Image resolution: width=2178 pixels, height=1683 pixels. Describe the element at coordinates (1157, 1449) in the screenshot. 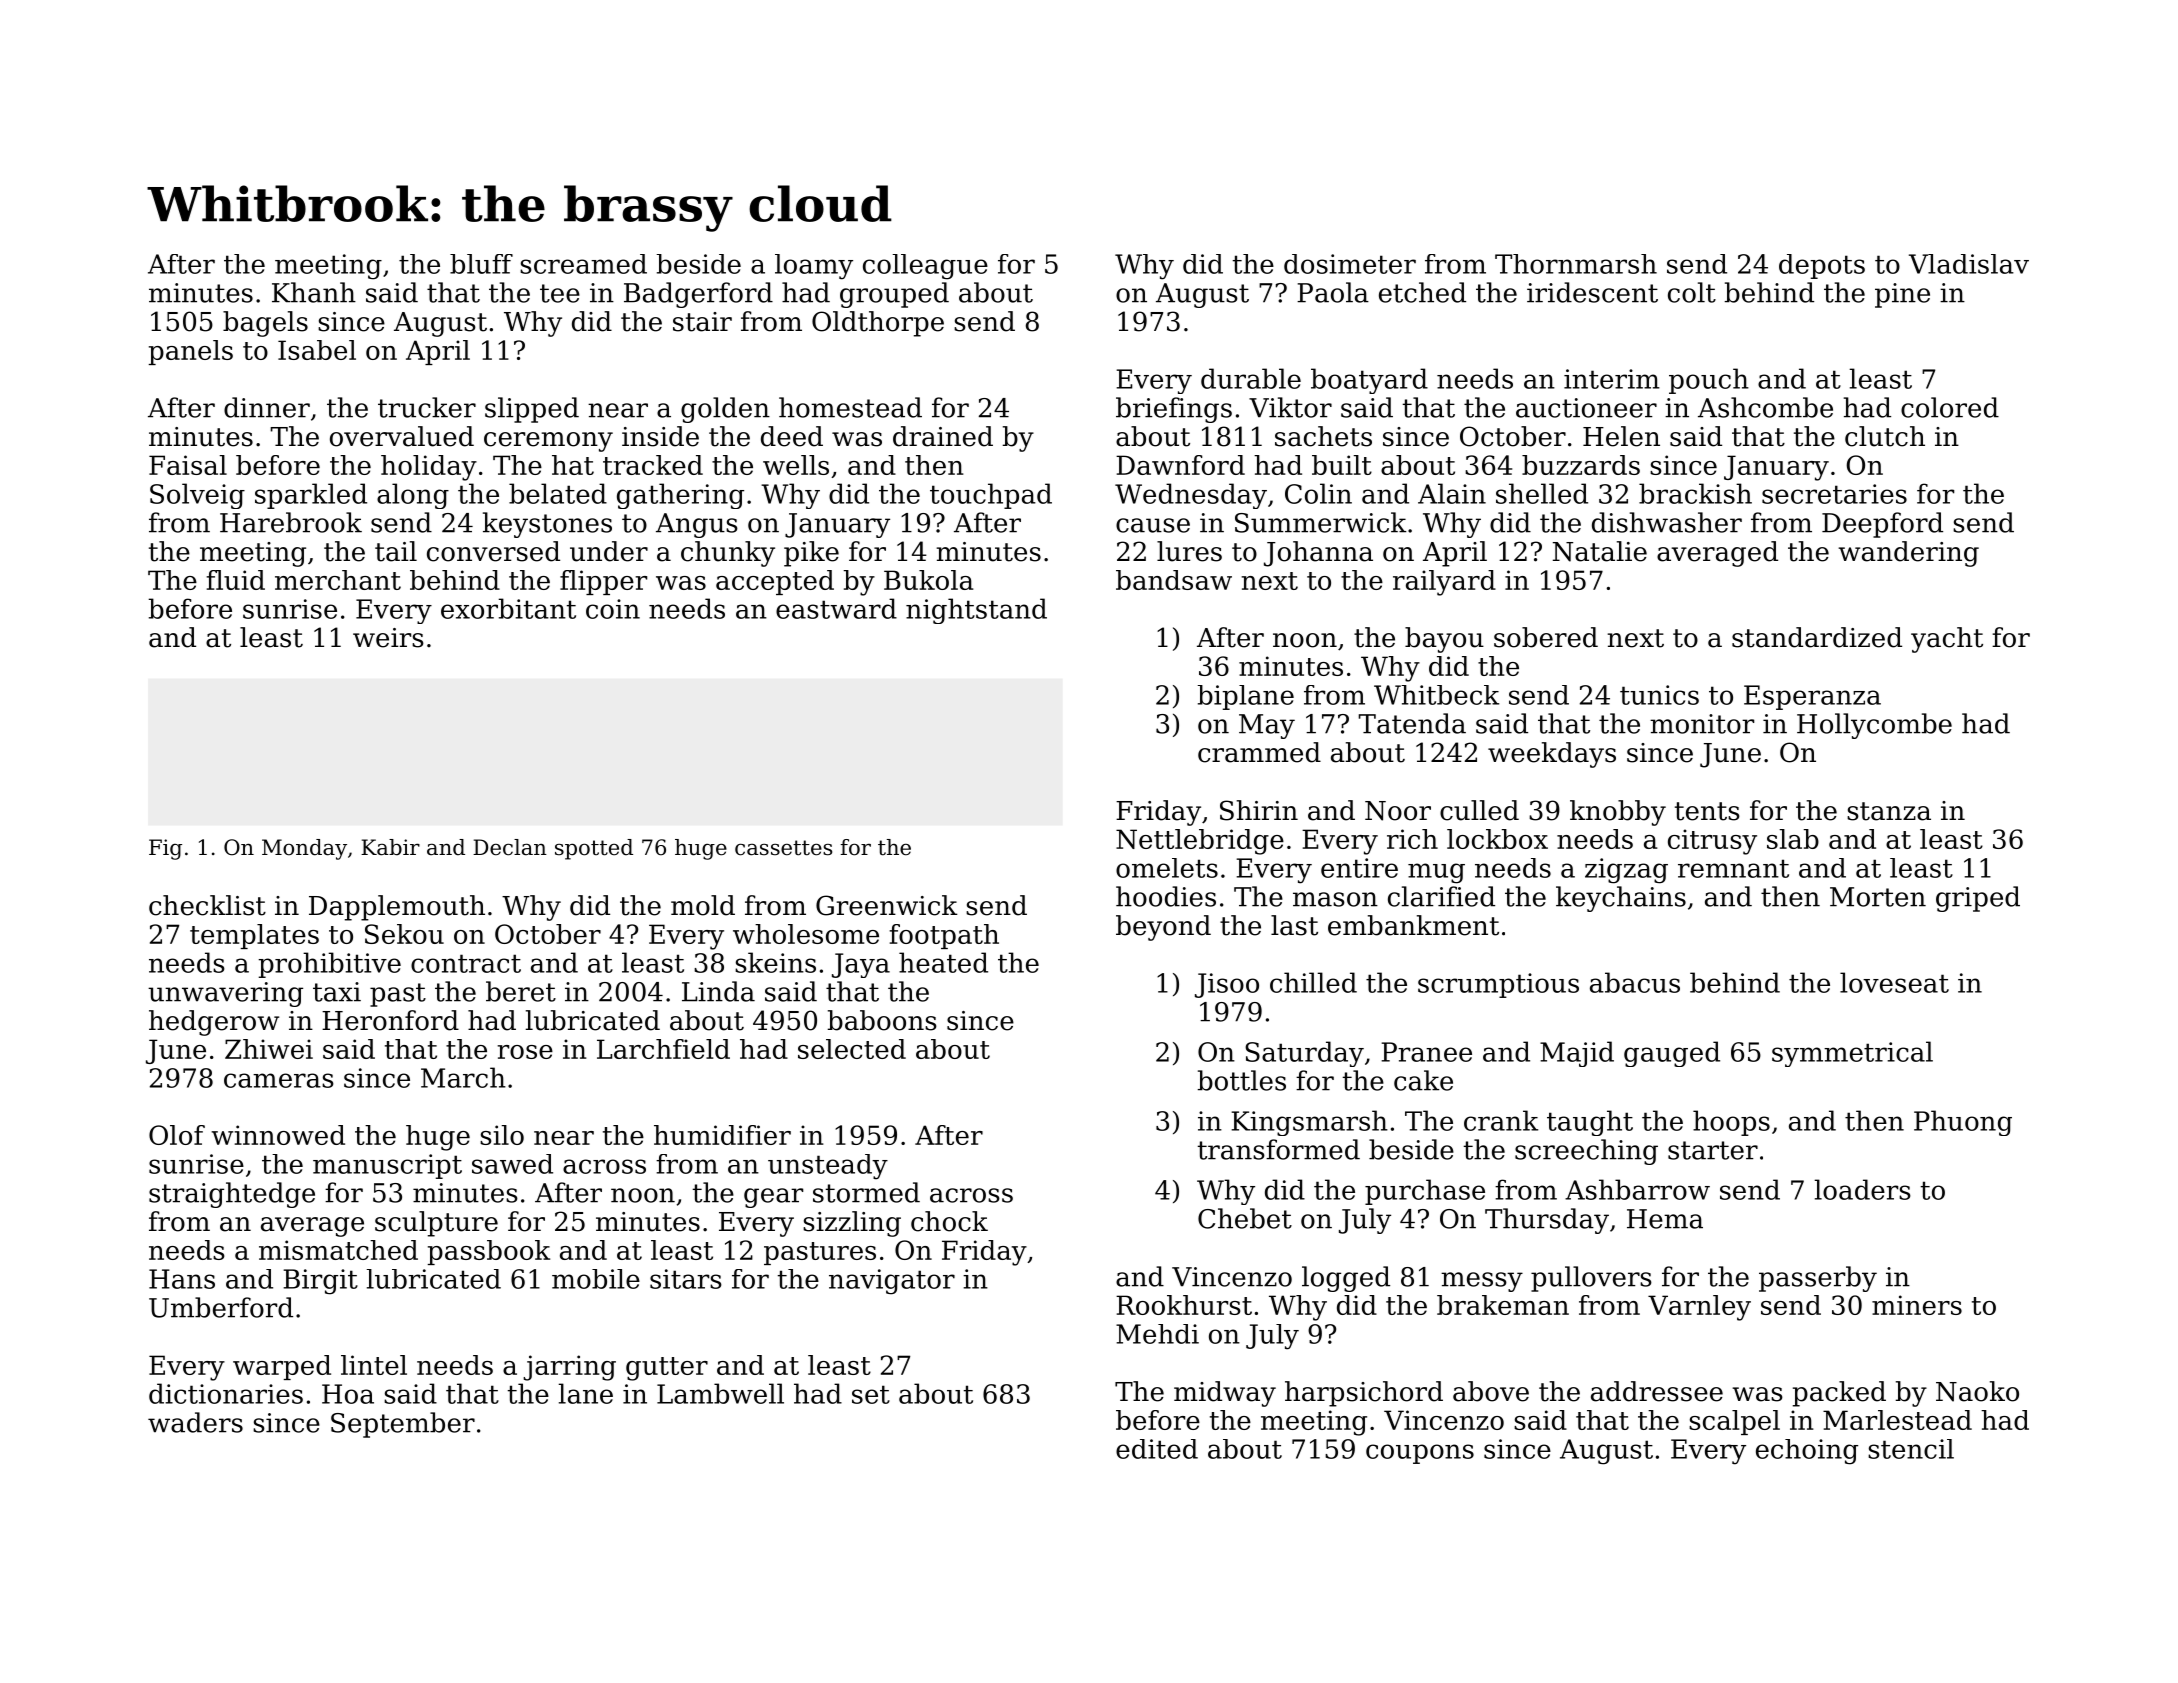

I see `edited` at that location.
